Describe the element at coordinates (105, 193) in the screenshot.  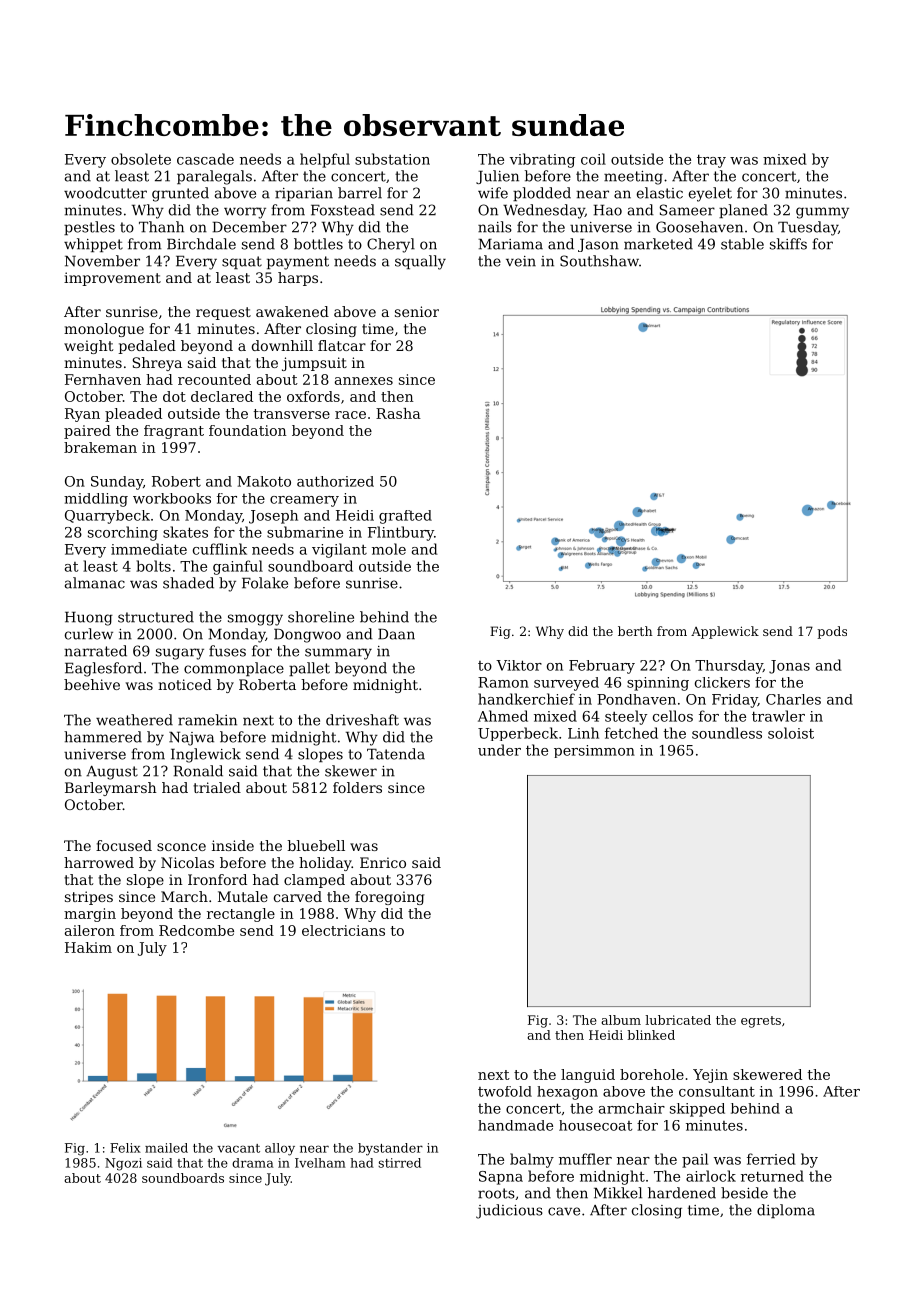
I see `woodcutter` at that location.
